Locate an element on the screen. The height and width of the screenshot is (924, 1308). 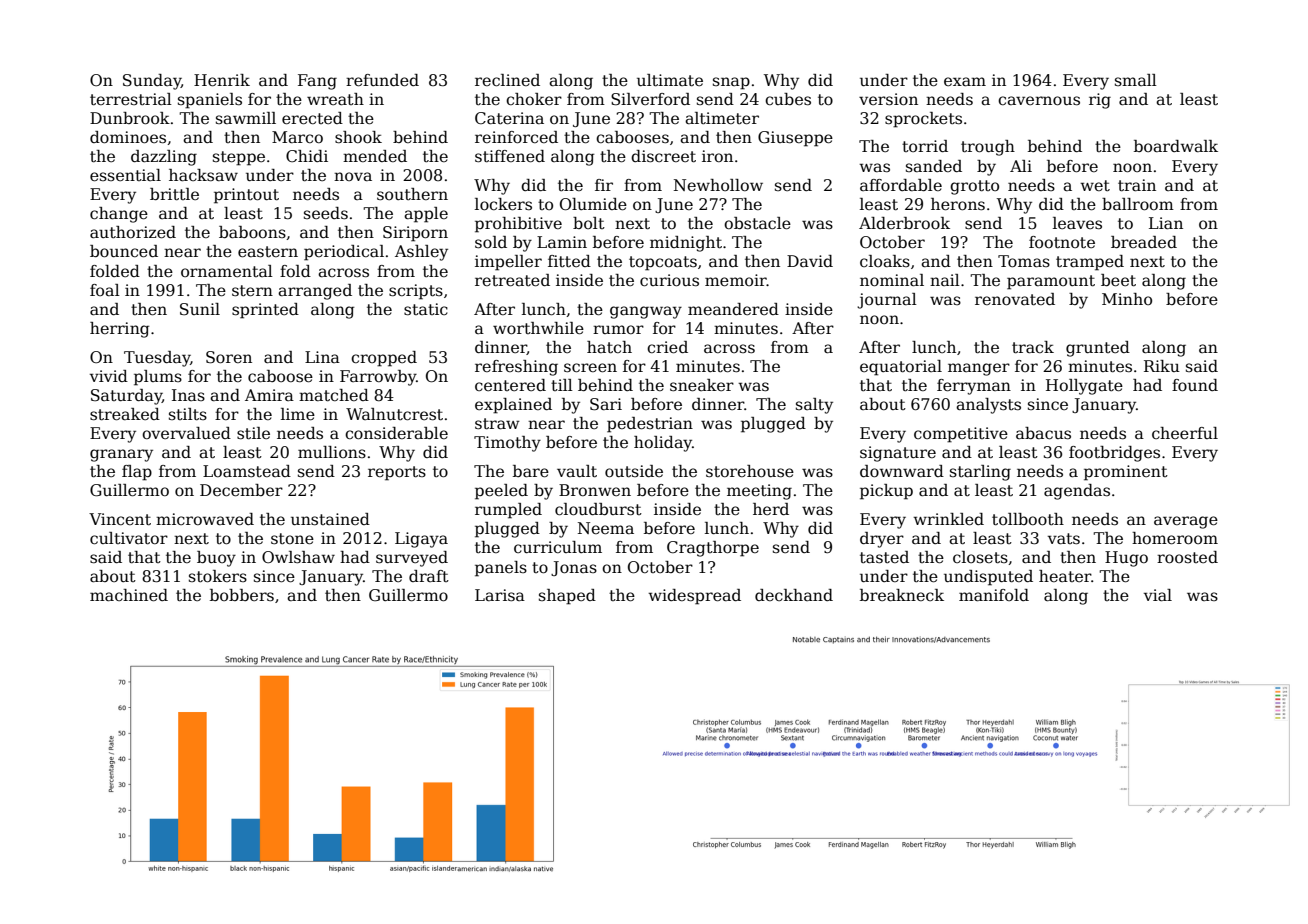
sawmill is located at coordinates (246, 118).
